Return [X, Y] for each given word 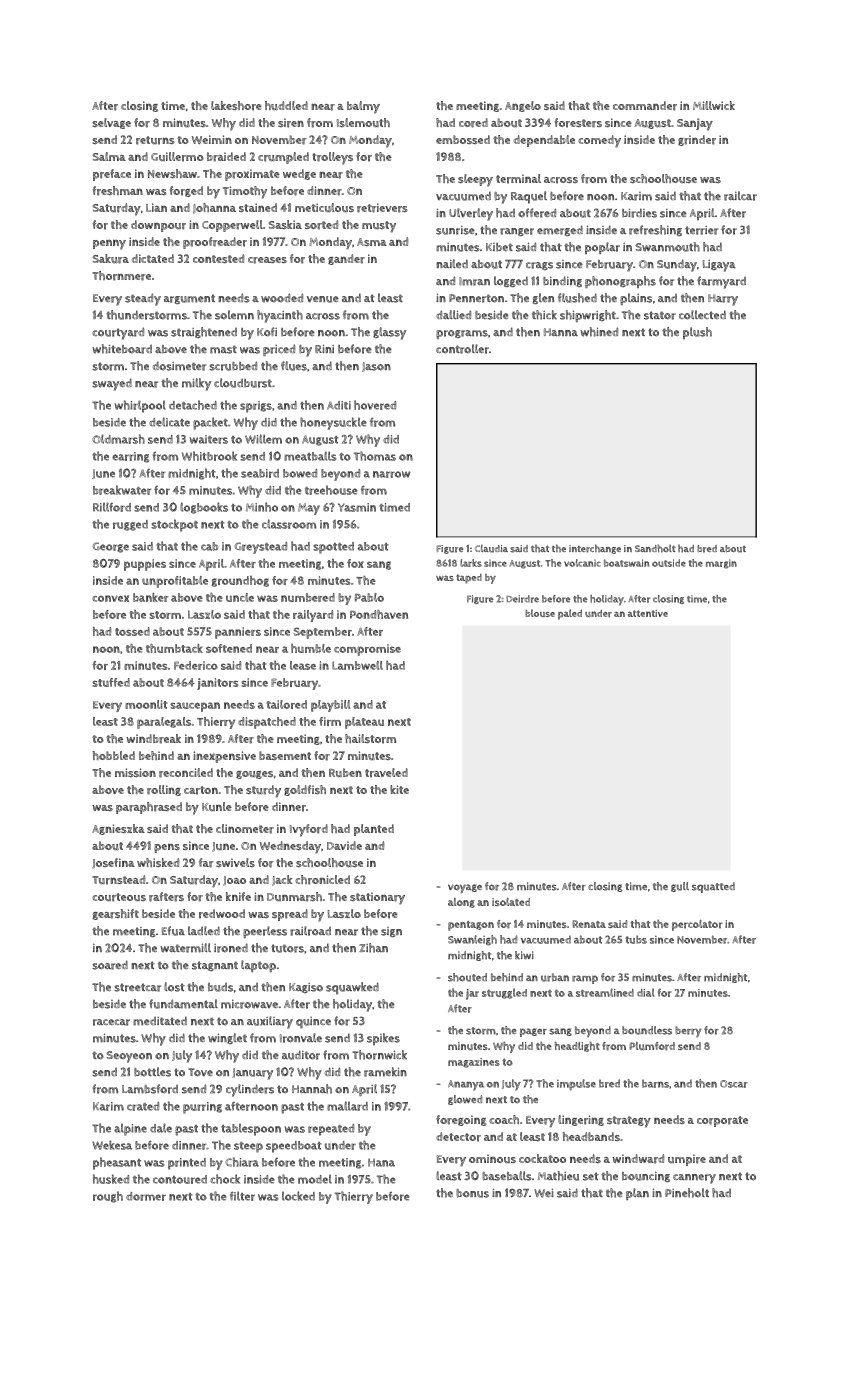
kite [399, 789]
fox [355, 563]
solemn [234, 315]
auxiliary [270, 1022]
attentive [648, 613]
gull [680, 887]
